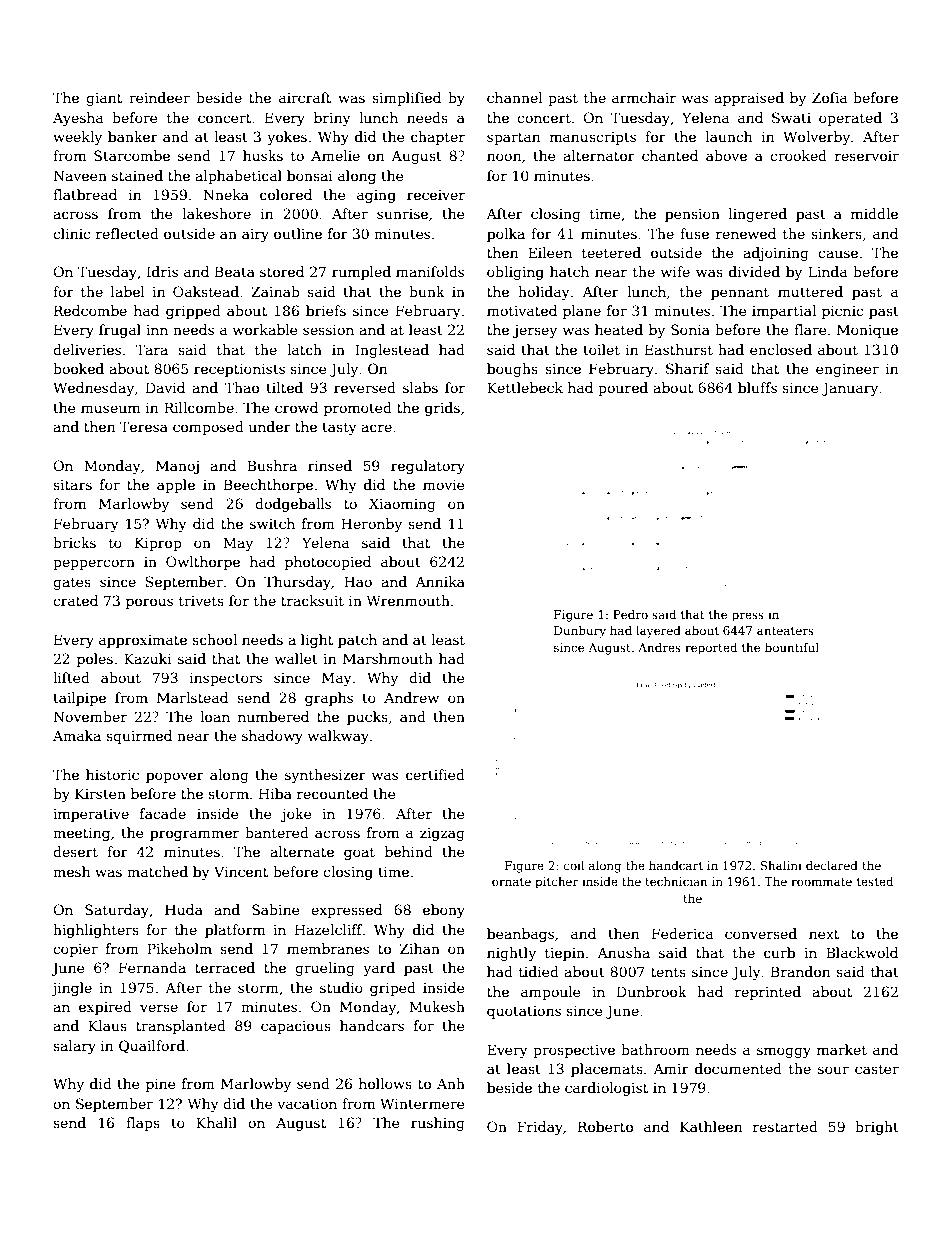 Image resolution: width=952 pixels, height=1233 pixels. Describe the element at coordinates (690, 329) in the page. I see `Sonia` at that location.
